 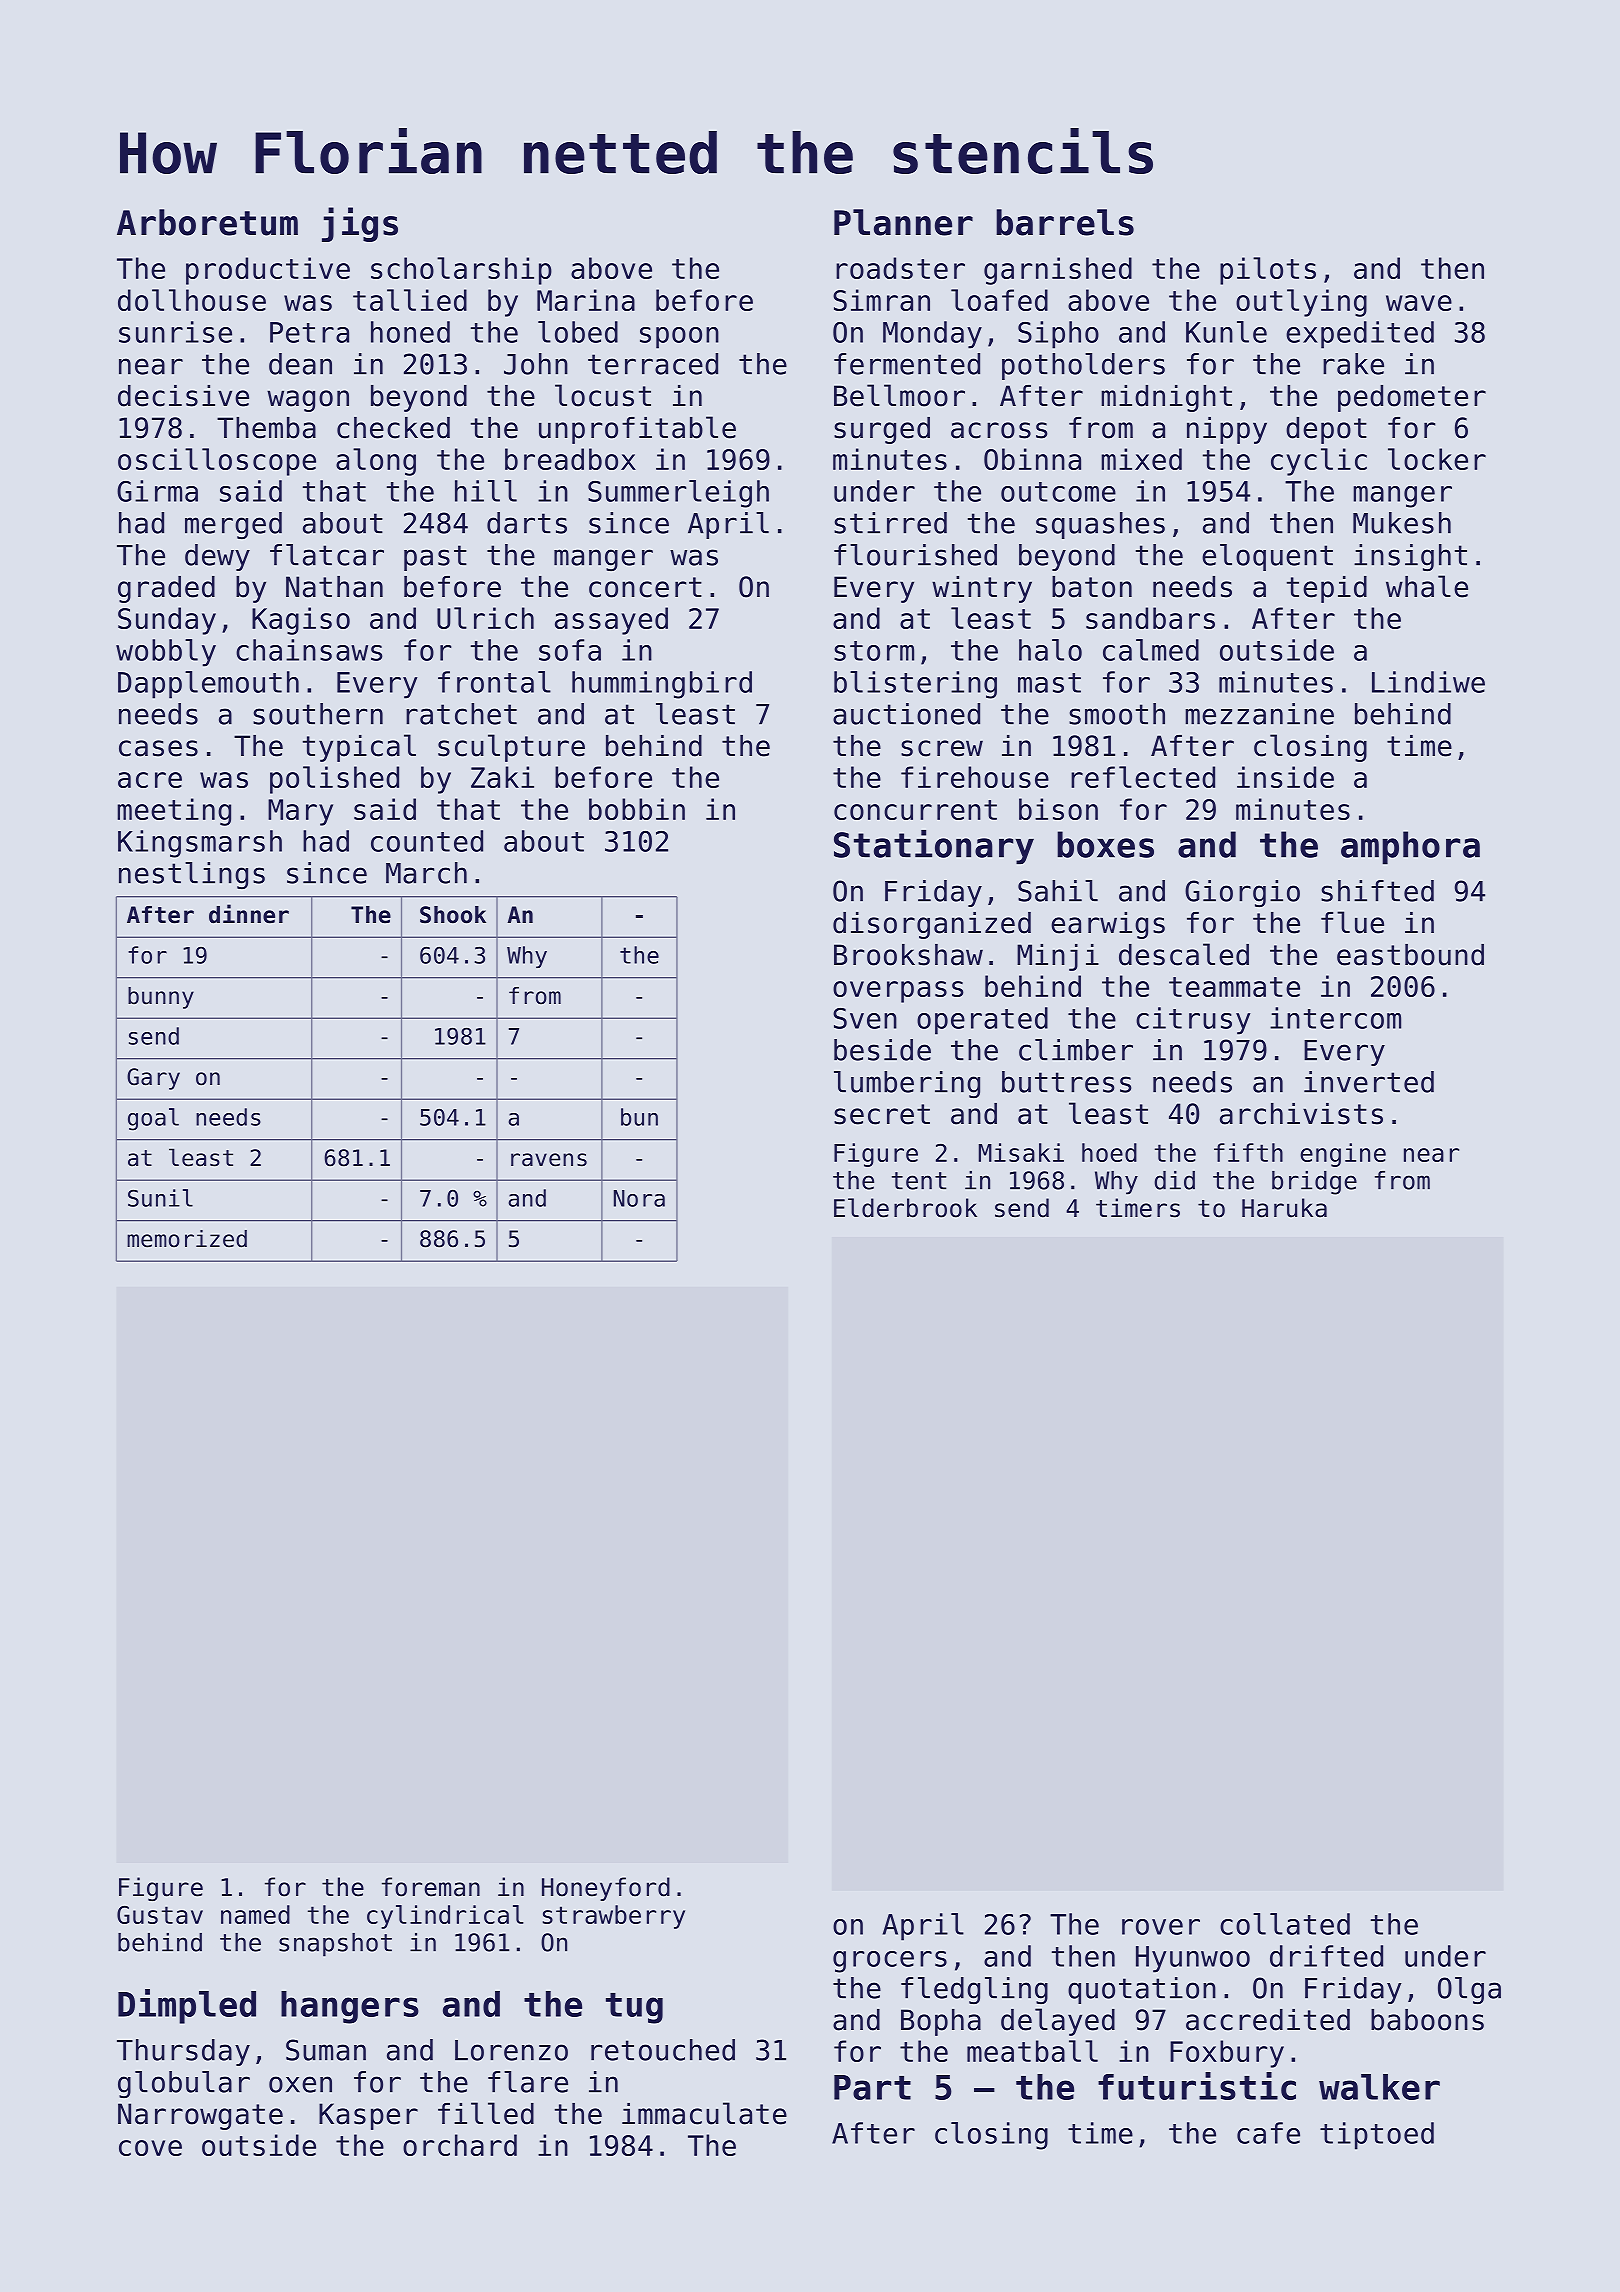 I want to click on Girma, so click(x=157, y=491).
